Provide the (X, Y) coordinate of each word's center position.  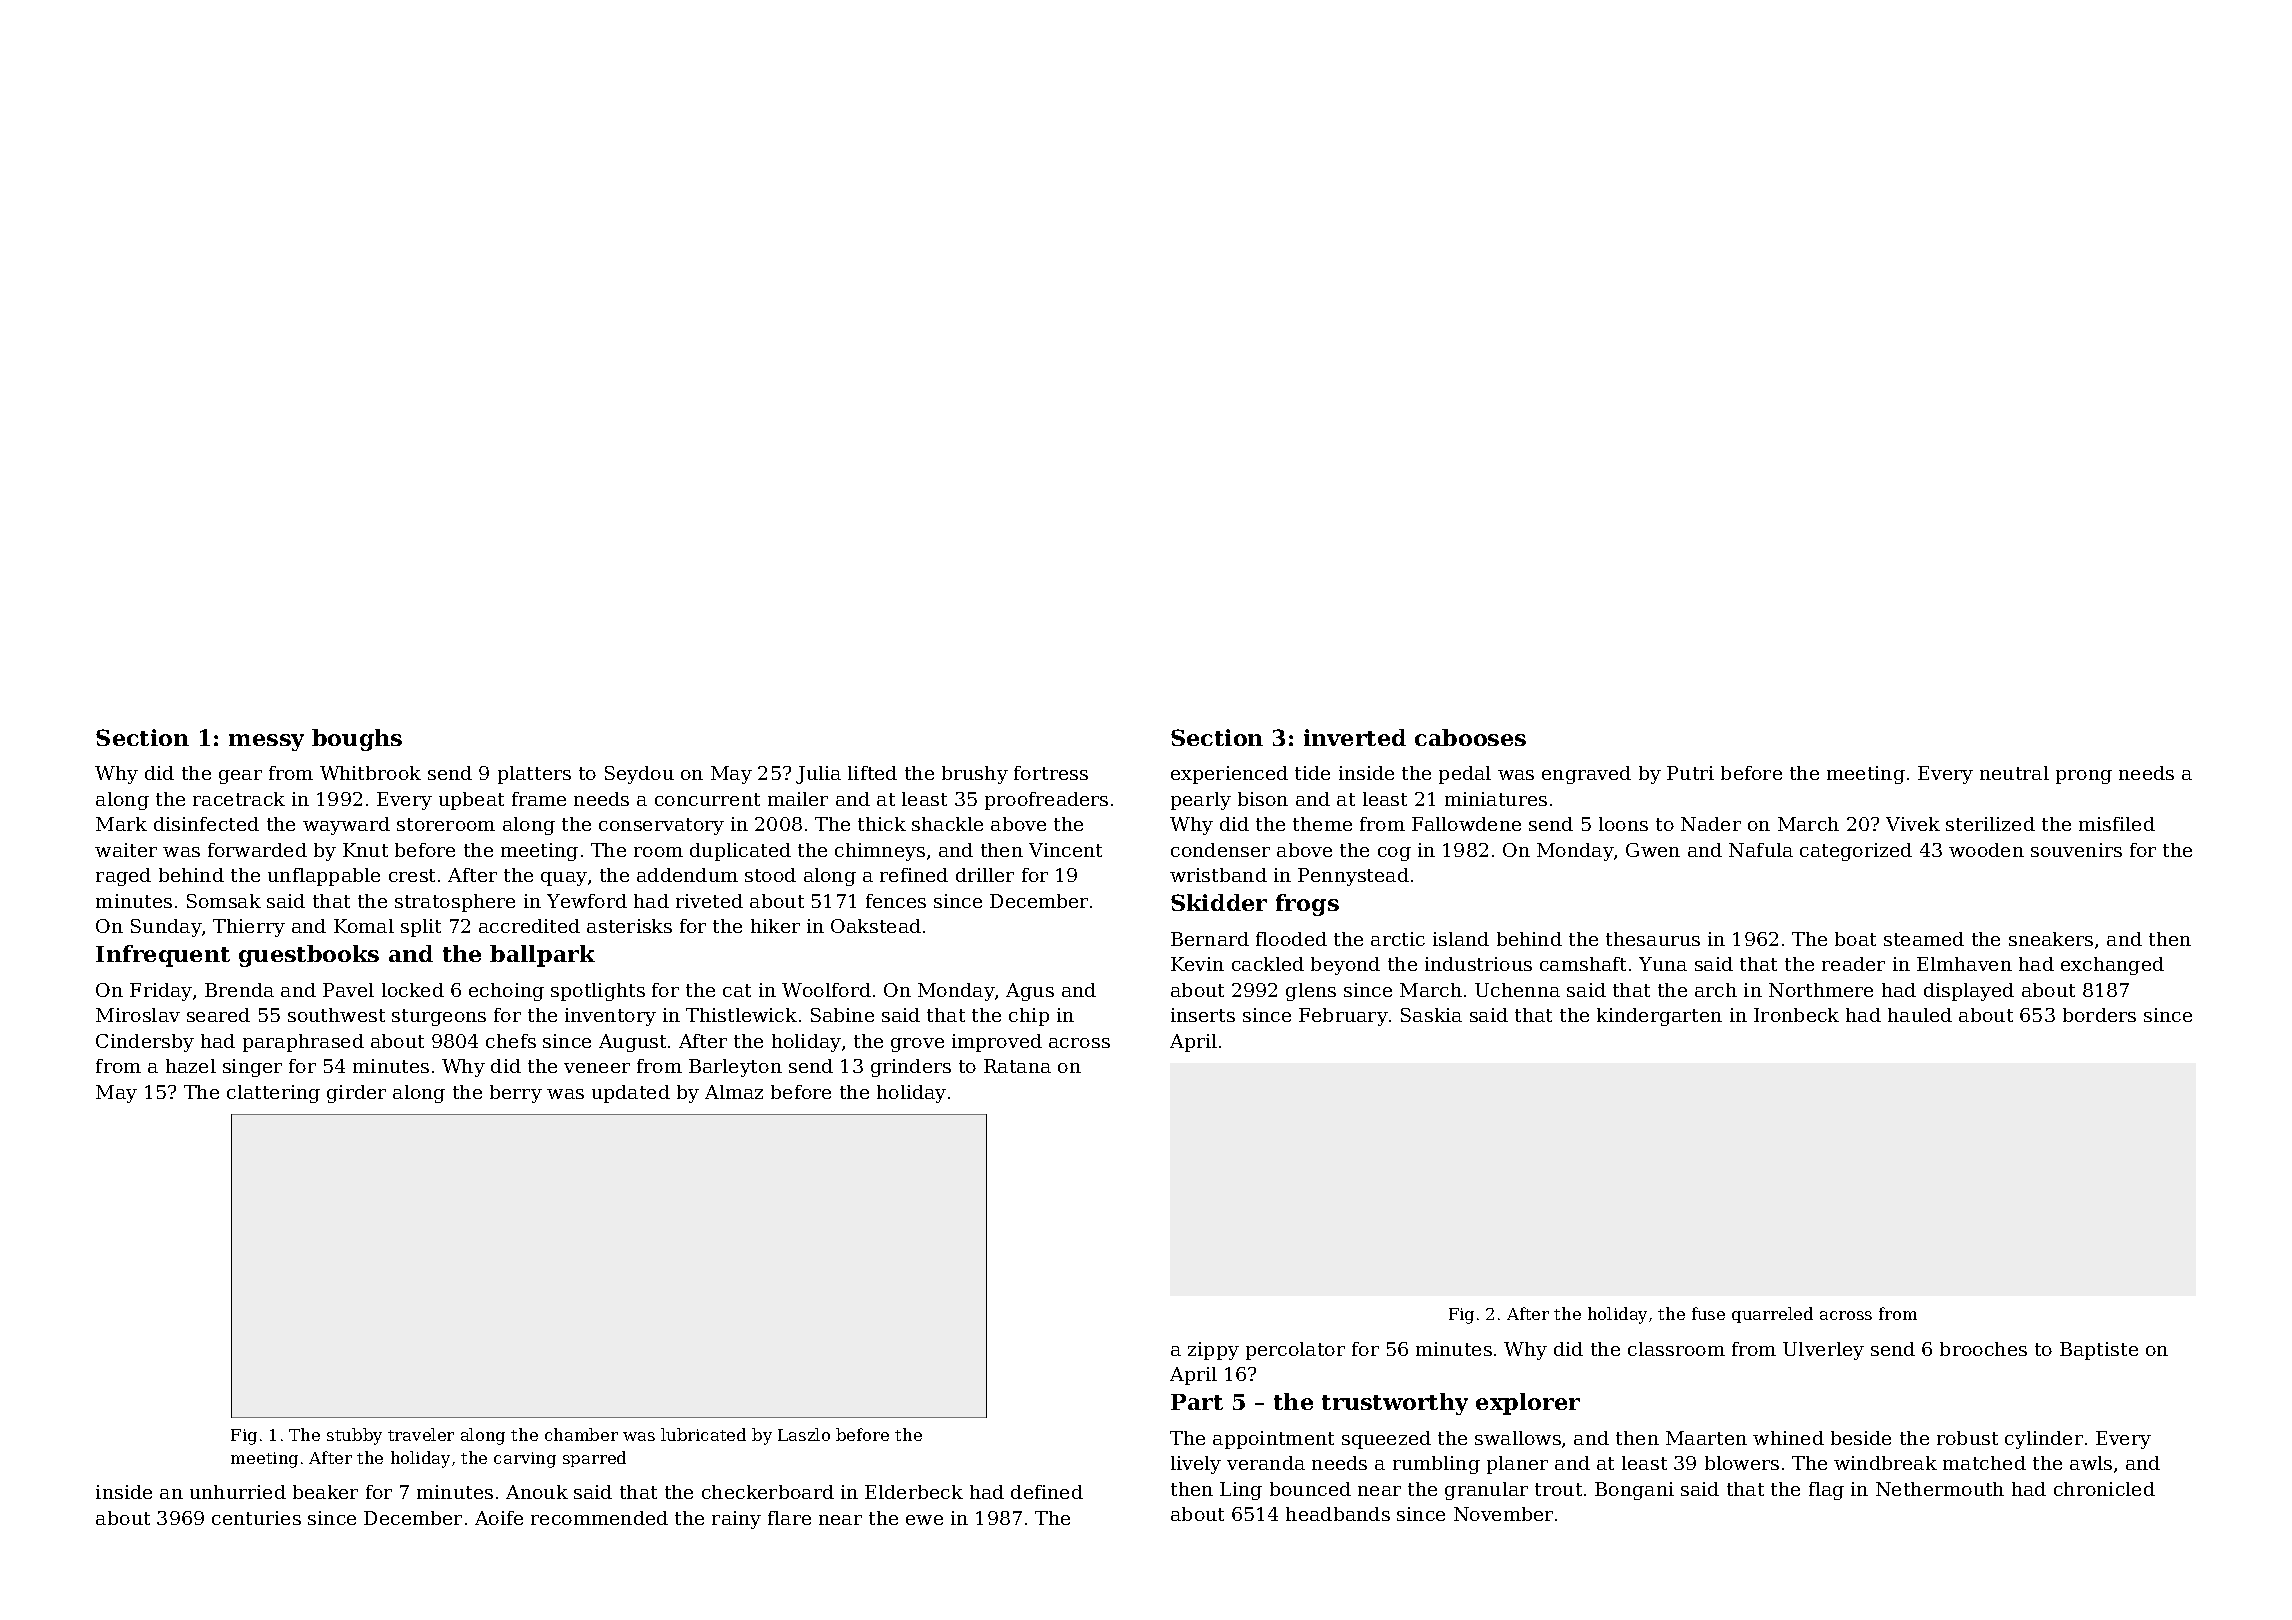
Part (1197, 1402)
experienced (1229, 775)
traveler (421, 1434)
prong (2084, 777)
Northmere (1821, 990)
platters (534, 775)
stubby (354, 1436)
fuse (1708, 1313)
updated (631, 1094)
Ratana (1017, 1066)
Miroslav (138, 1015)
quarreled (1772, 1315)
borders (2099, 1015)
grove (917, 1045)
